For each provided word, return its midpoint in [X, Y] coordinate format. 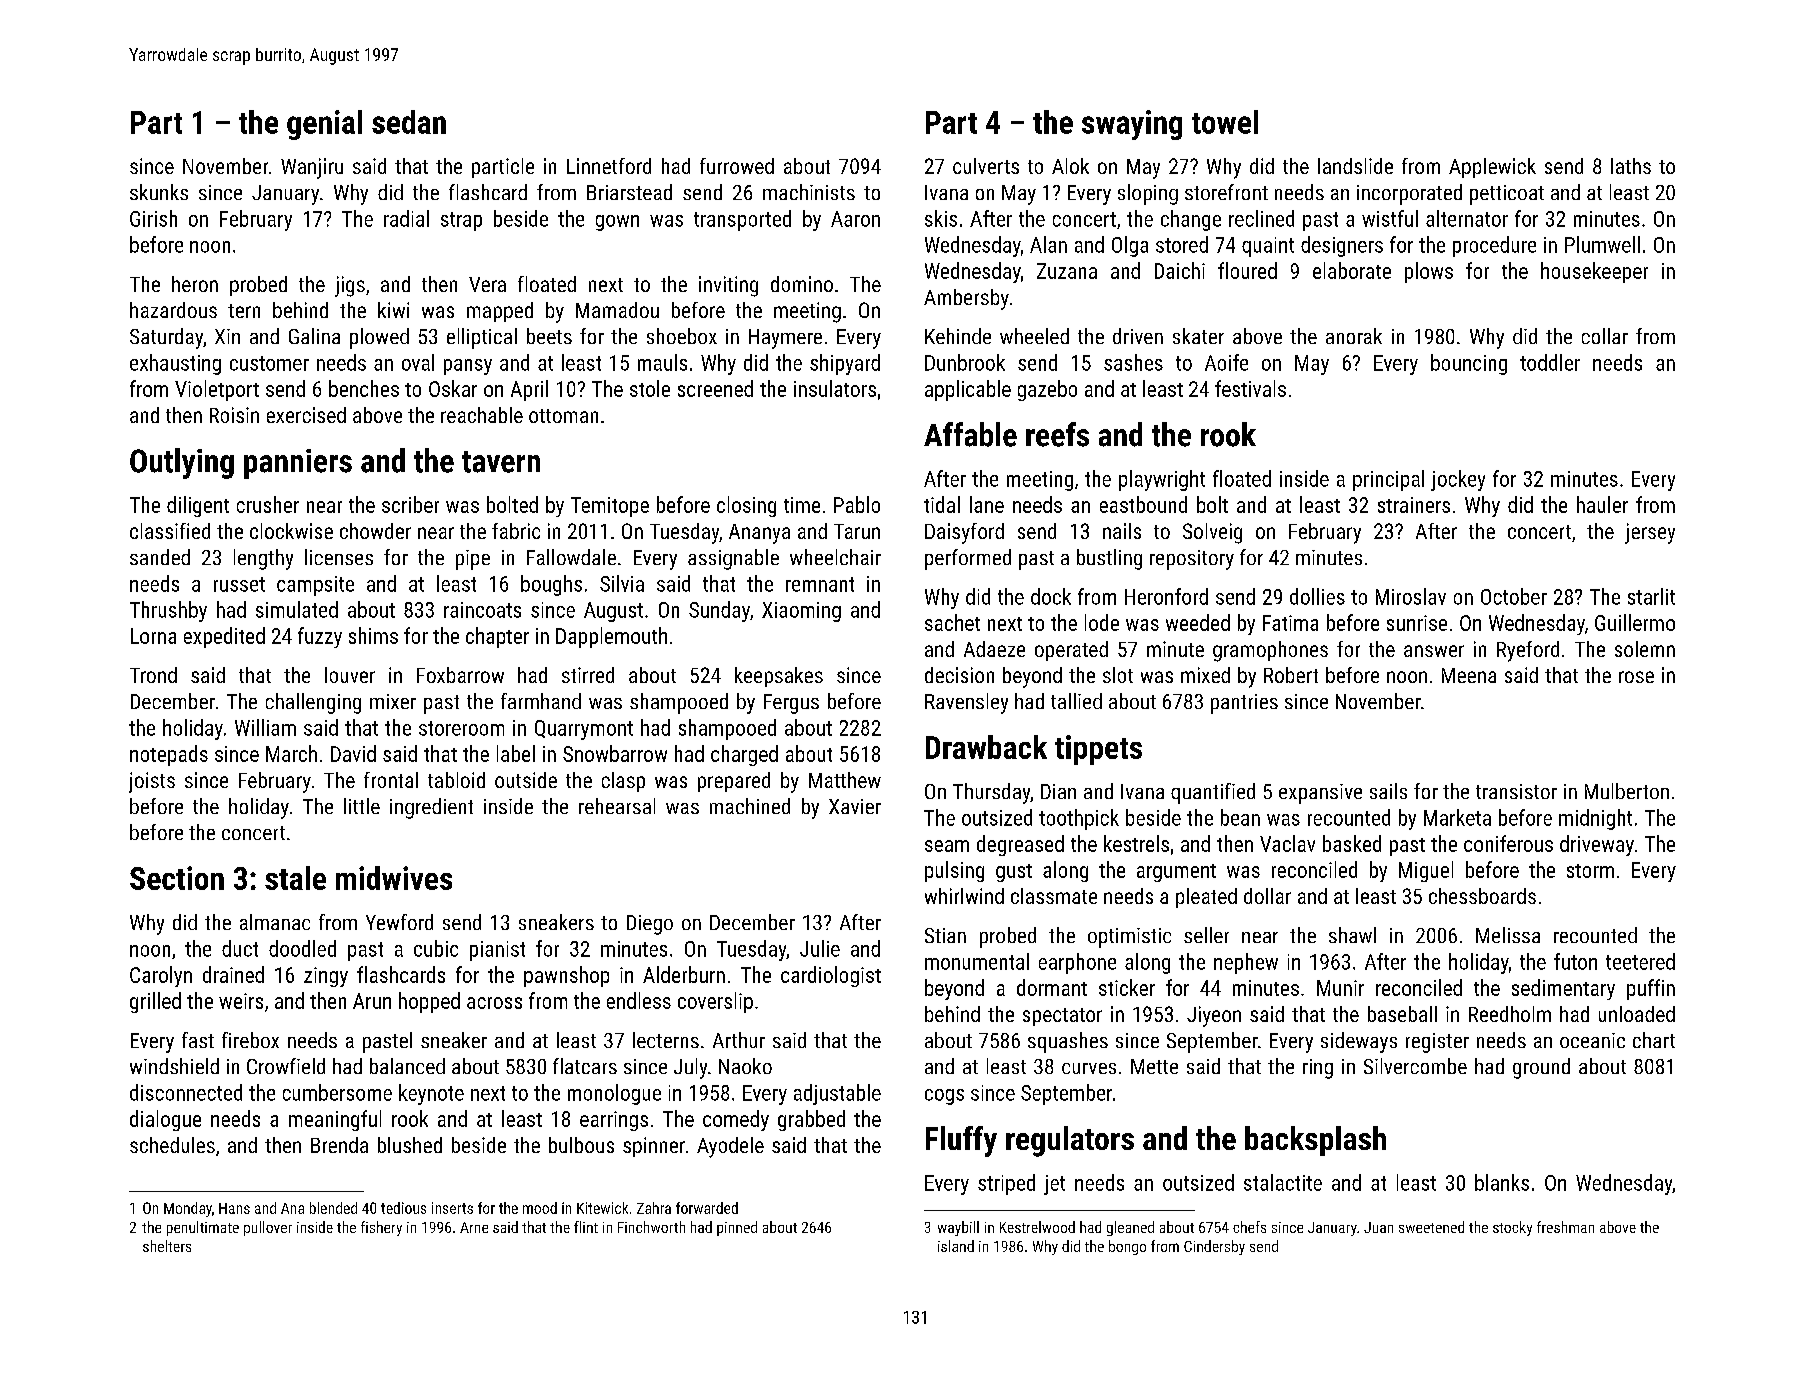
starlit [1651, 596]
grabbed [811, 1120]
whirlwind [964, 896]
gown [617, 223]
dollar [1267, 896]
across [494, 1003]
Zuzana [1067, 271]
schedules [172, 1145]
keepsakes [779, 677]
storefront [1226, 192]
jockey [1458, 480]
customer [269, 363]
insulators [835, 388]
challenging [313, 703]
